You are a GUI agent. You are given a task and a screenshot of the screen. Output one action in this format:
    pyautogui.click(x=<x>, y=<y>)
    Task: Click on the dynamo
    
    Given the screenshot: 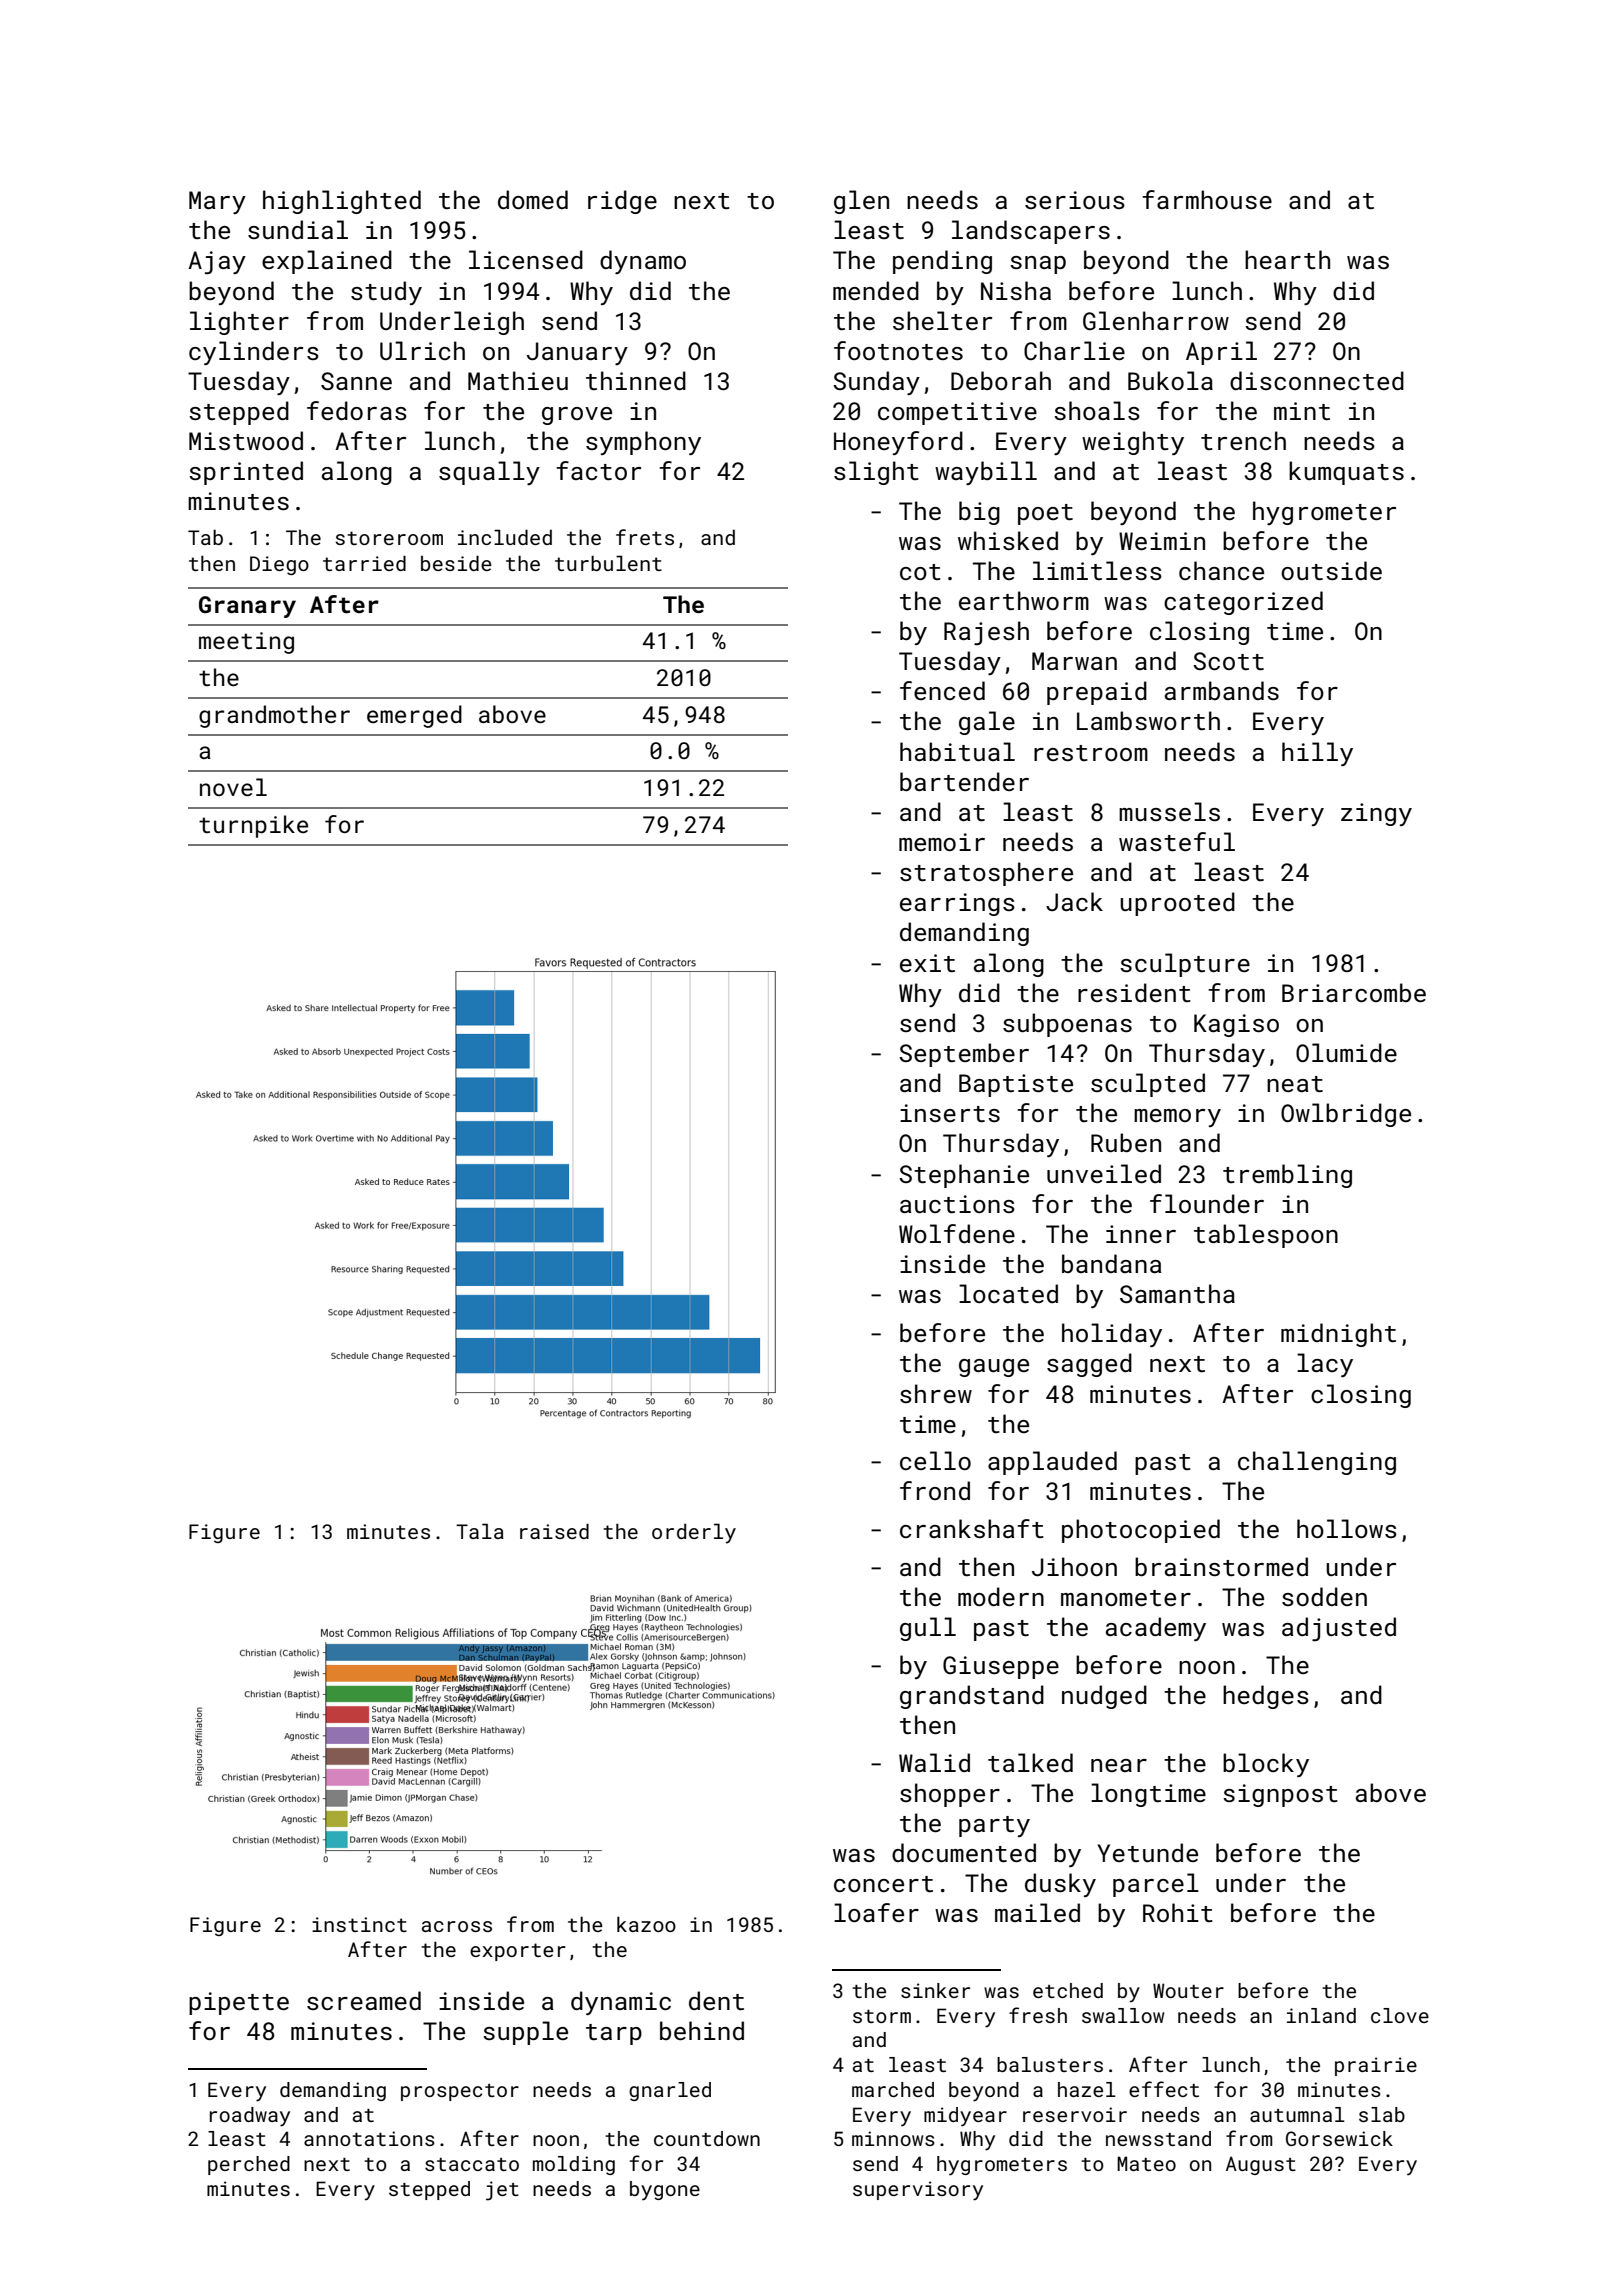 What is the action you would take?
    pyautogui.click(x=643, y=262)
